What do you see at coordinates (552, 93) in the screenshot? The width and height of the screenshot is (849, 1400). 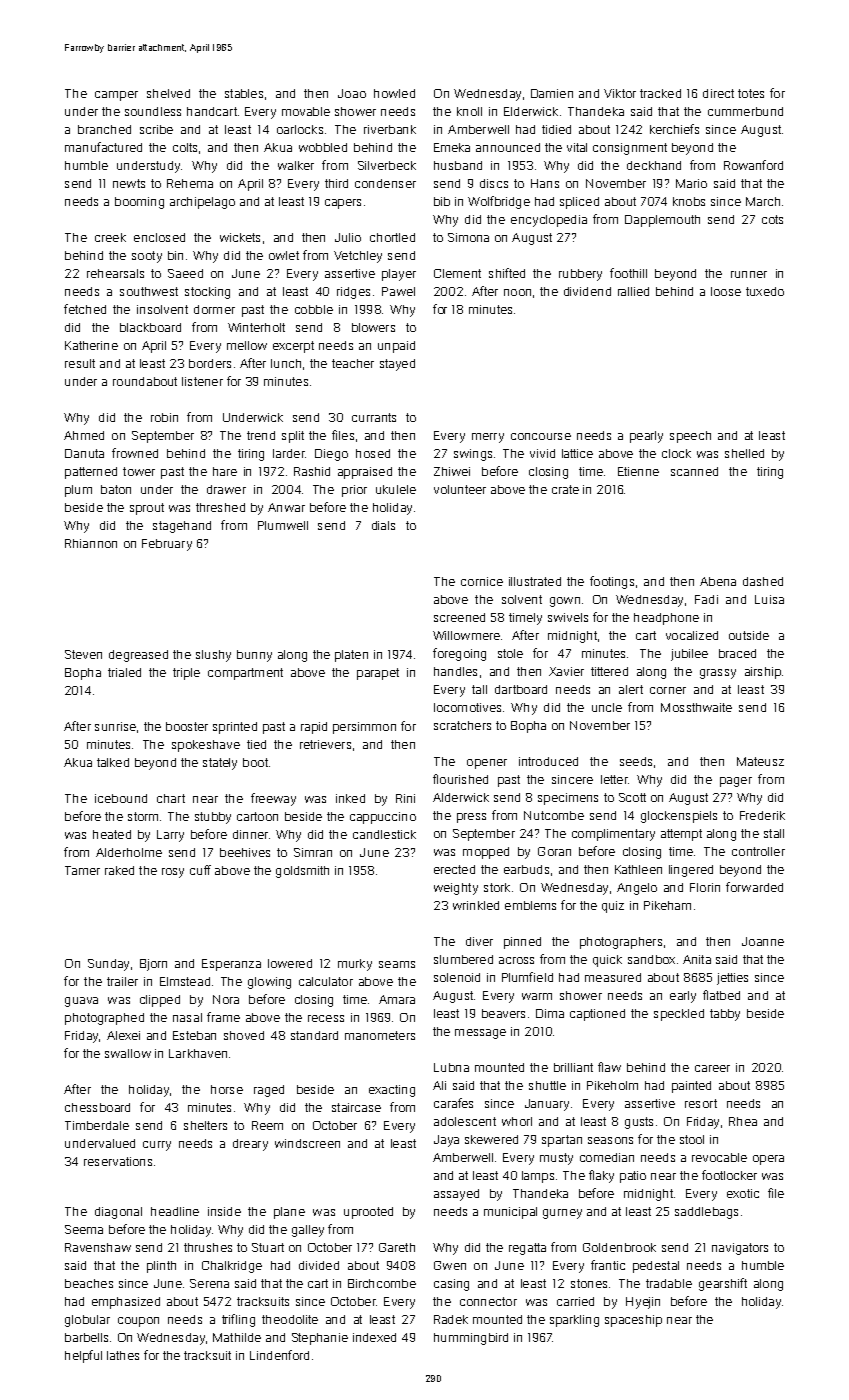 I see `Damien` at bounding box center [552, 93].
